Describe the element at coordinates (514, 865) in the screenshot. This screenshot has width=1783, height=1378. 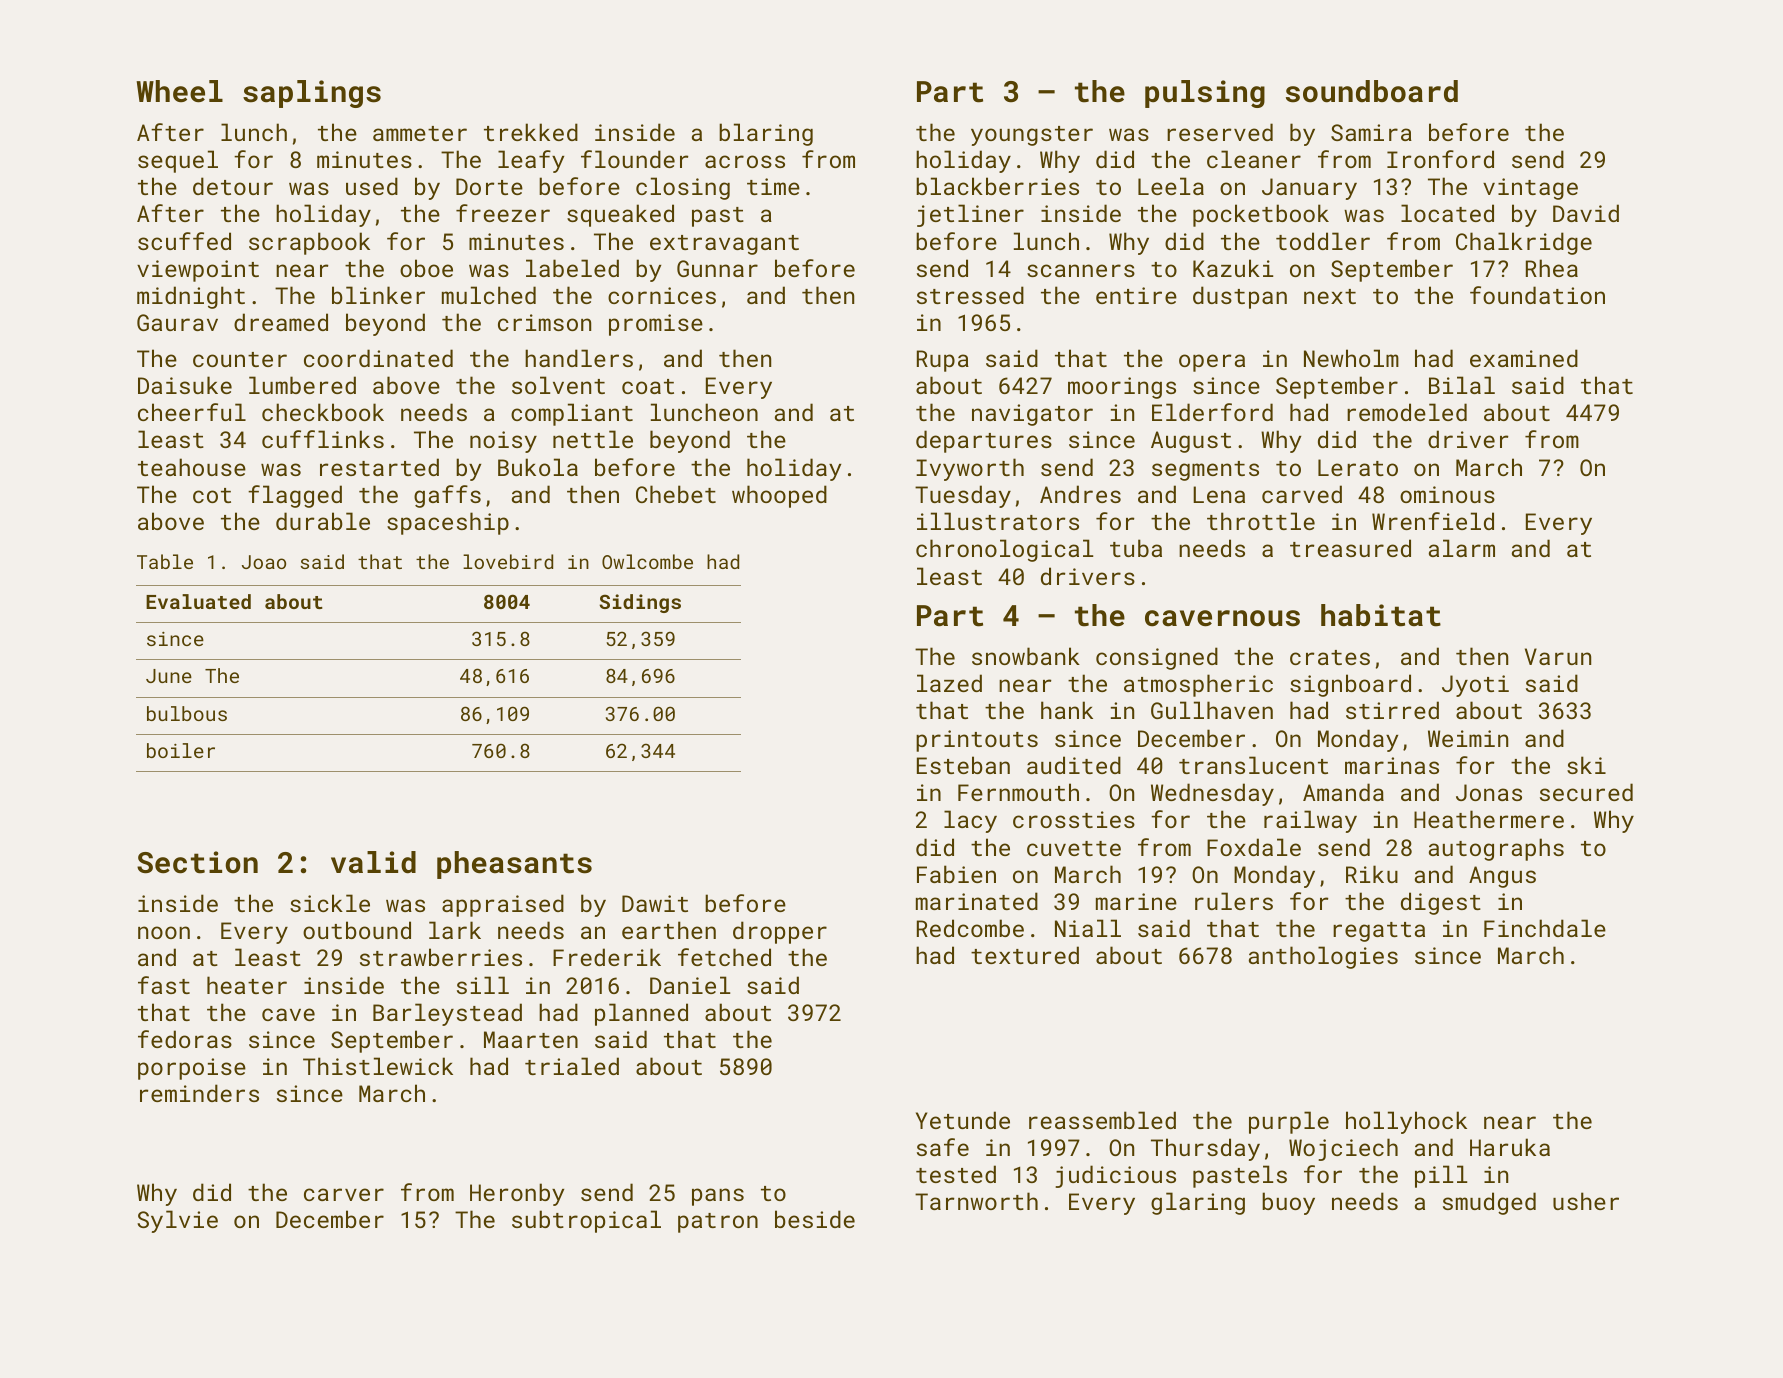
I see `pheasants` at that location.
